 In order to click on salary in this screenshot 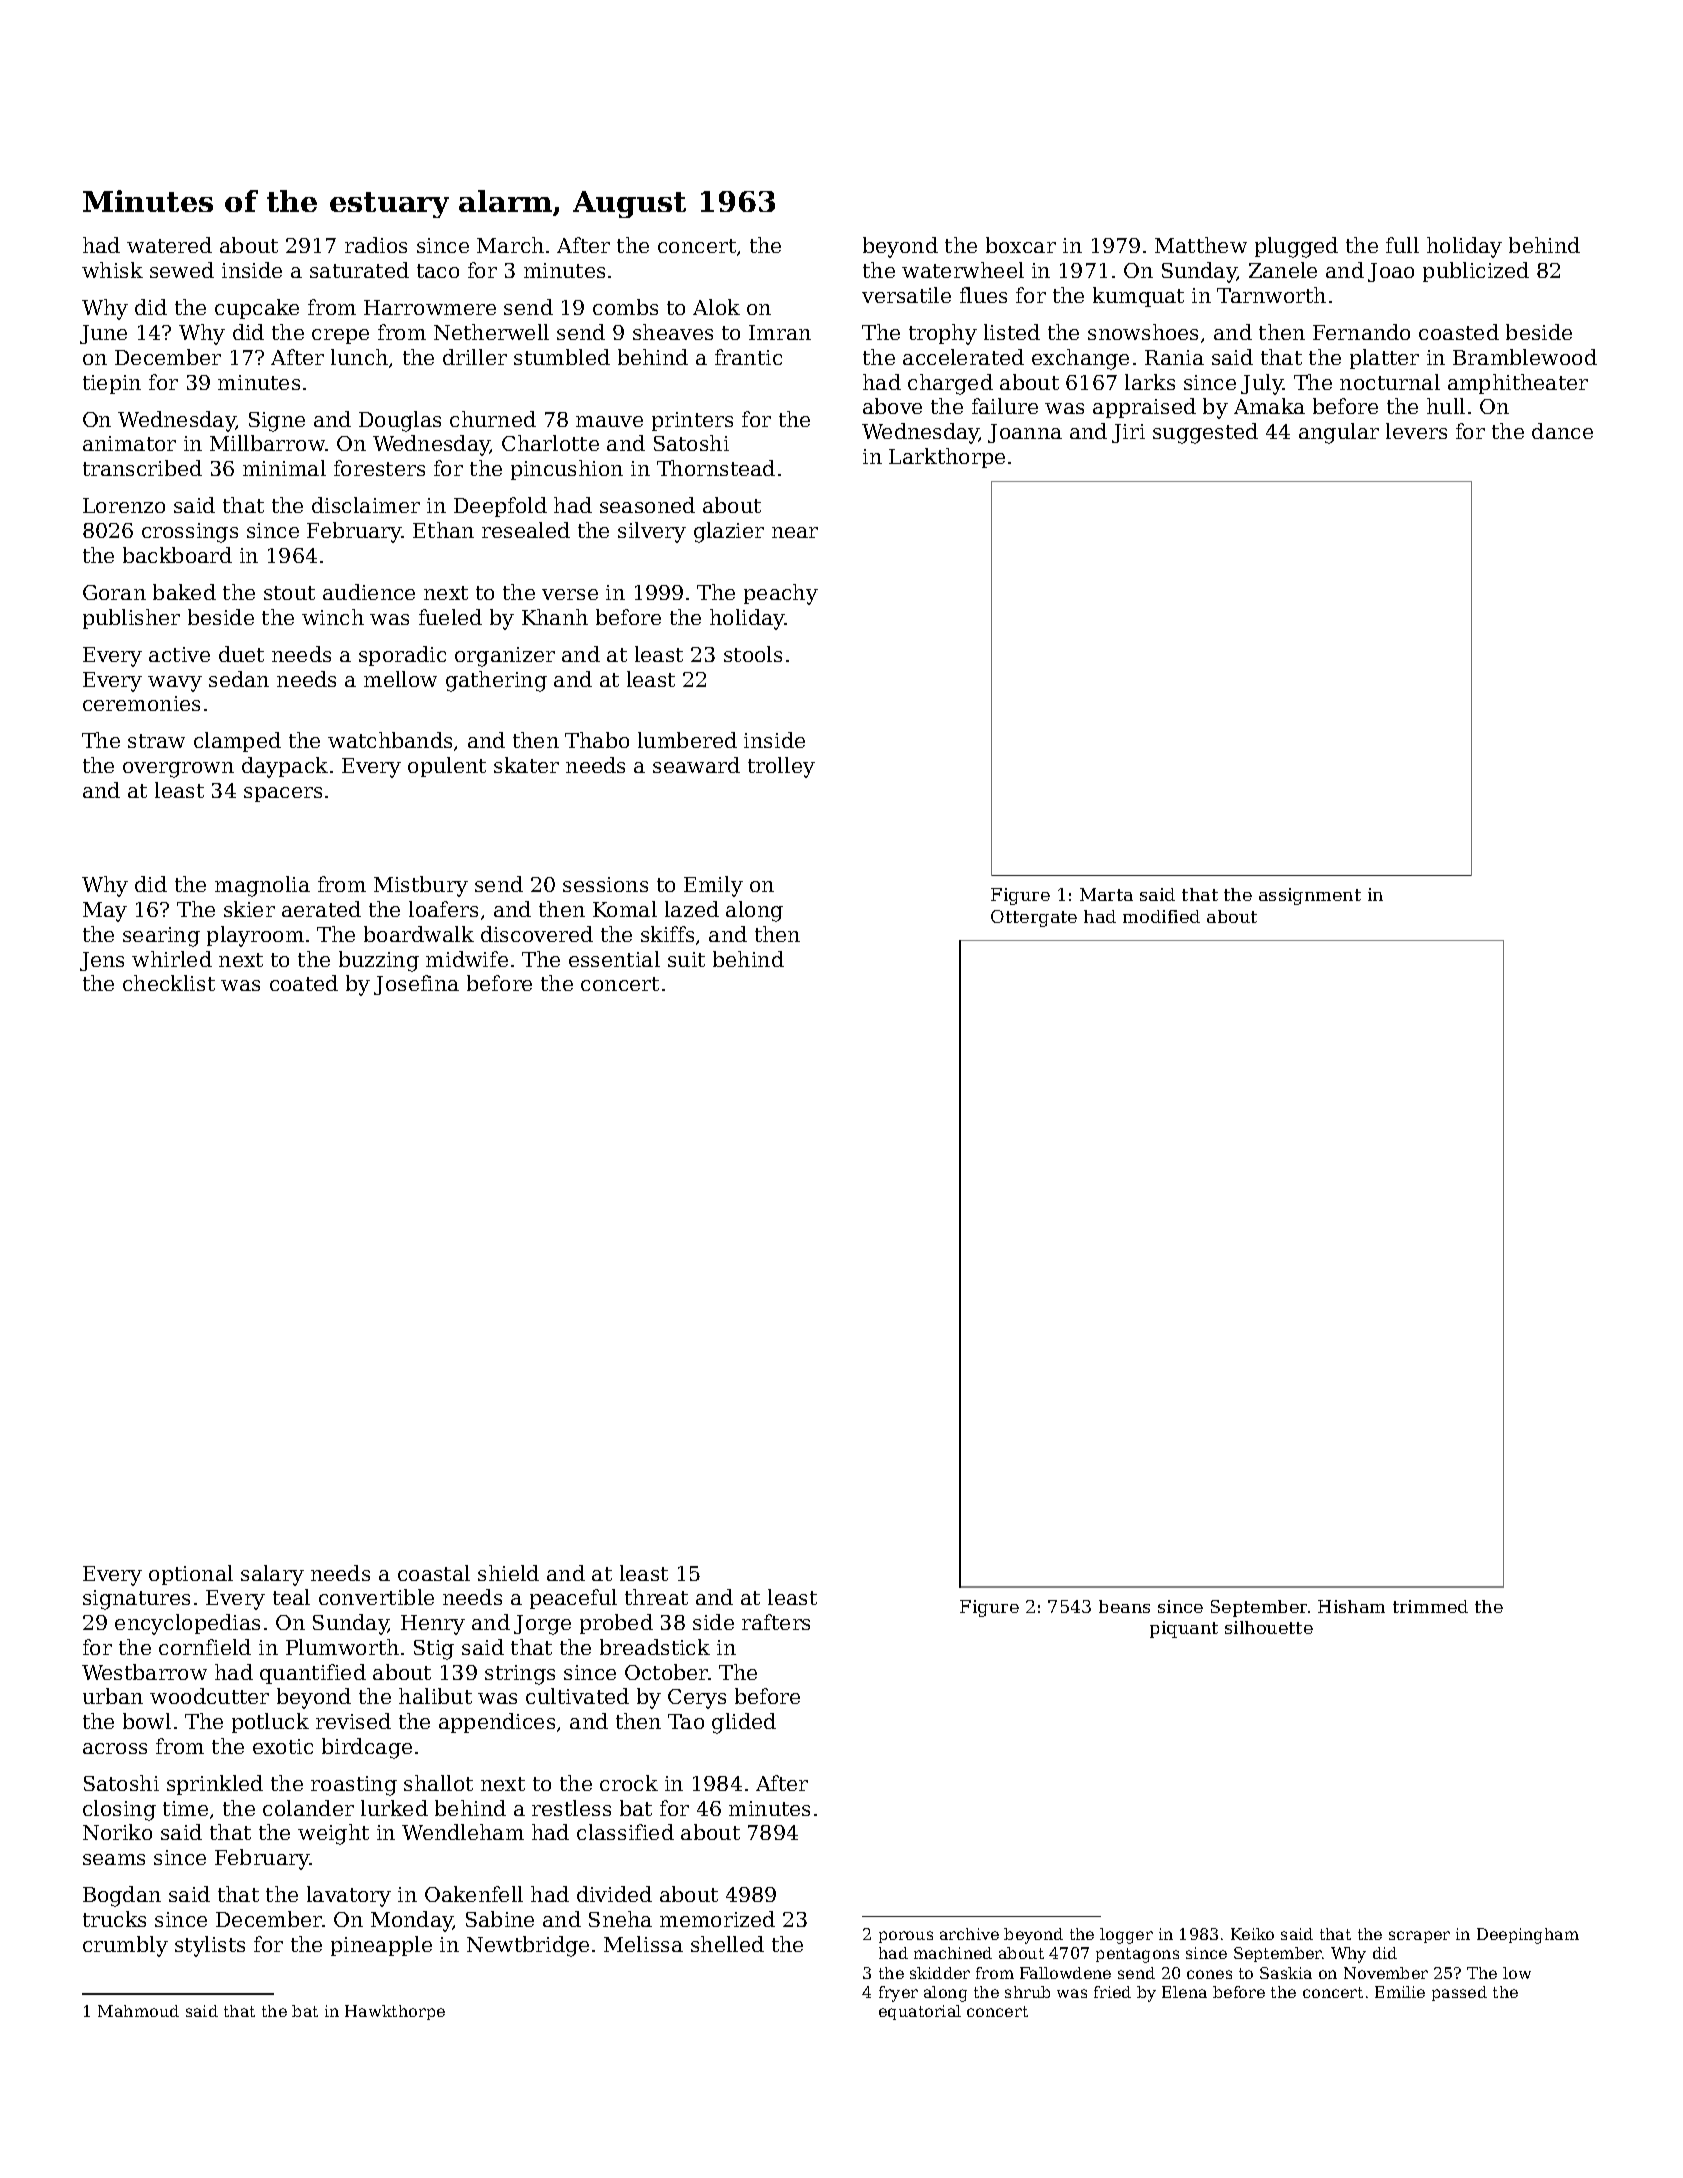, I will do `click(272, 1575)`.
